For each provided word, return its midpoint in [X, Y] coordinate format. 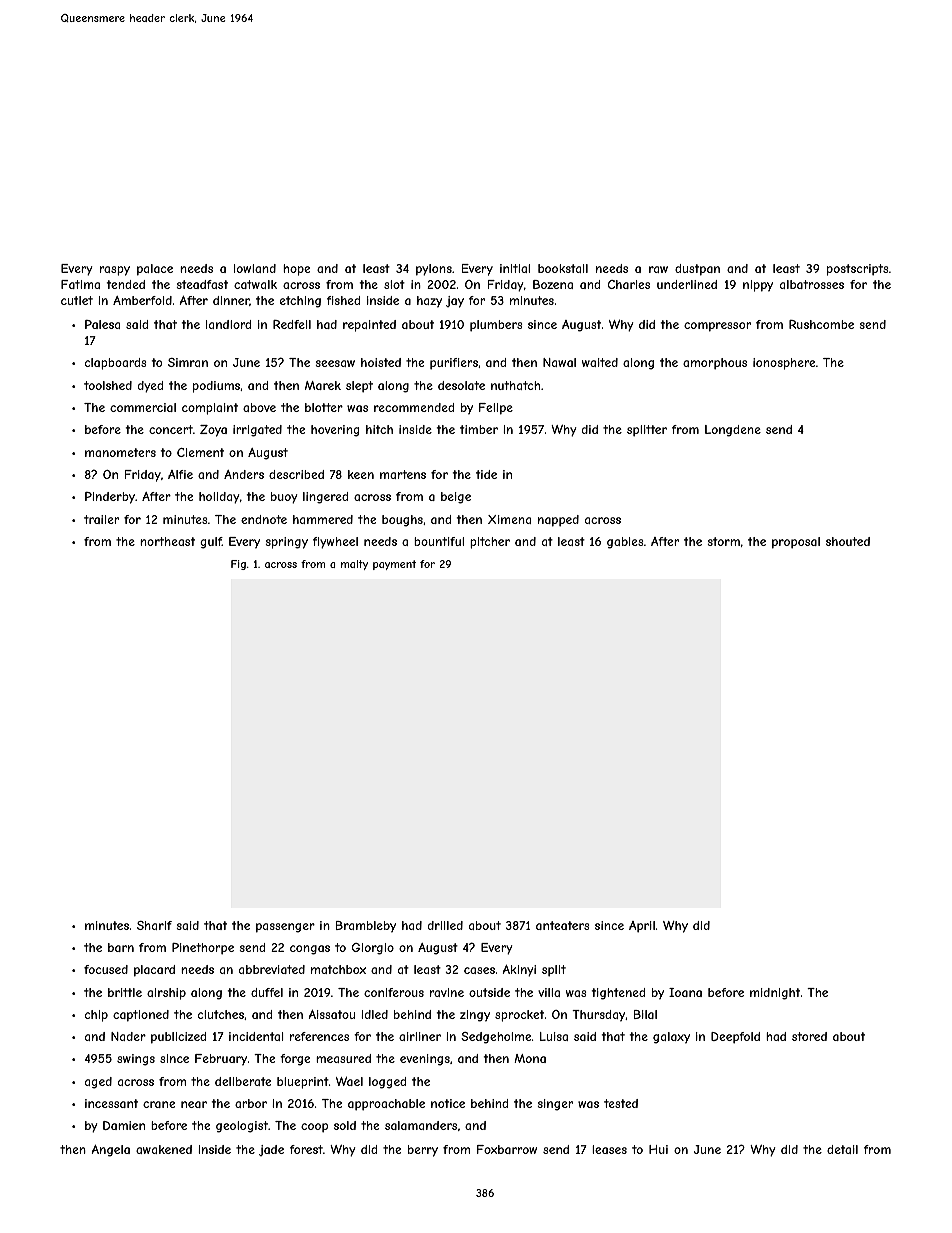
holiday [219, 498]
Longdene [733, 431]
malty [354, 565]
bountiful [439, 541]
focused [106, 969]
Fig [238, 565]
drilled [445, 925]
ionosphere [784, 364]
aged [98, 1083]
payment [394, 565]
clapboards [115, 364]
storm [723, 541]
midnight [775, 994]
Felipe [496, 409]
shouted [848, 541]
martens [403, 474]
